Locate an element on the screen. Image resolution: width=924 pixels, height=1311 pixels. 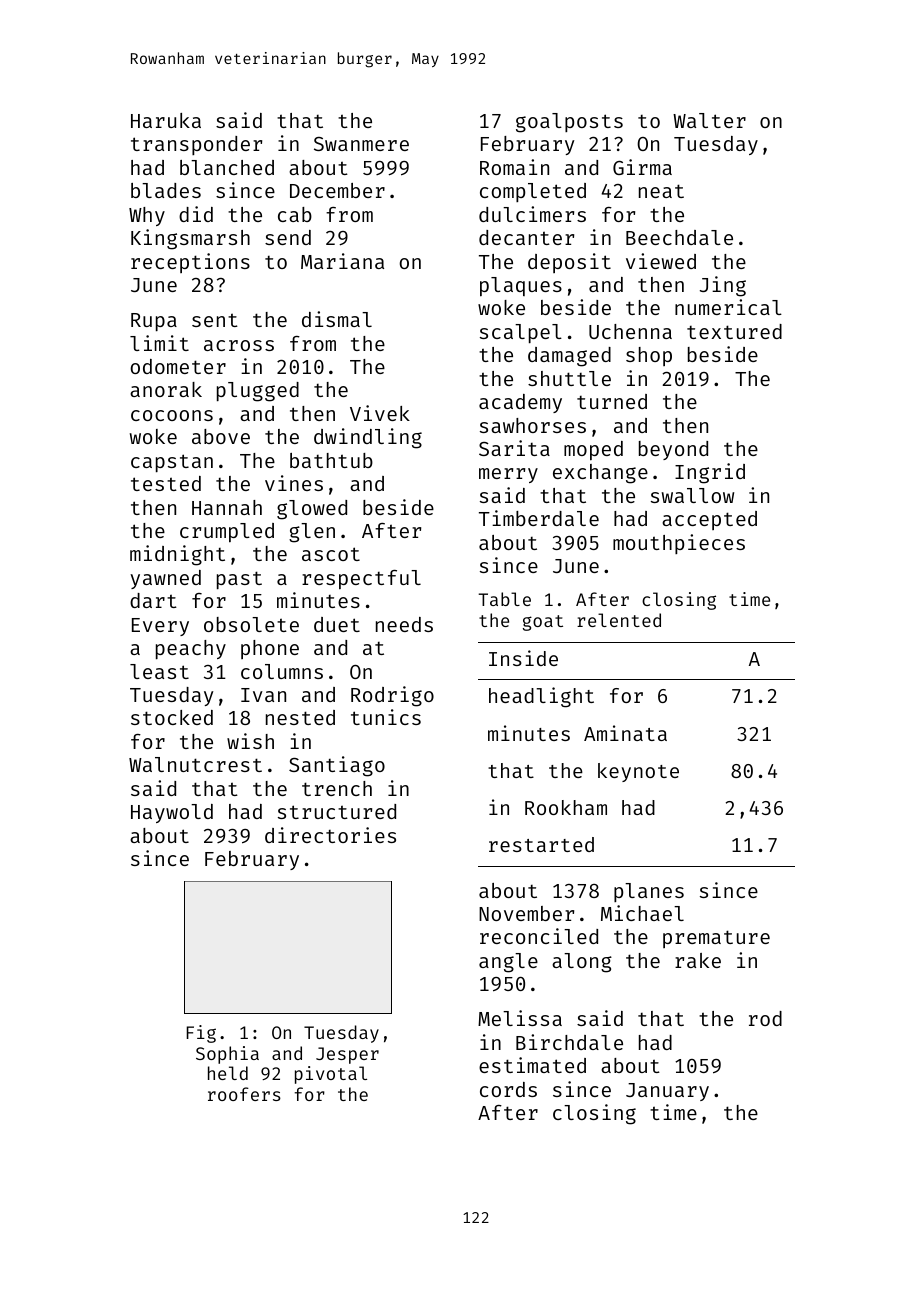
Haruka is located at coordinates (166, 120).
